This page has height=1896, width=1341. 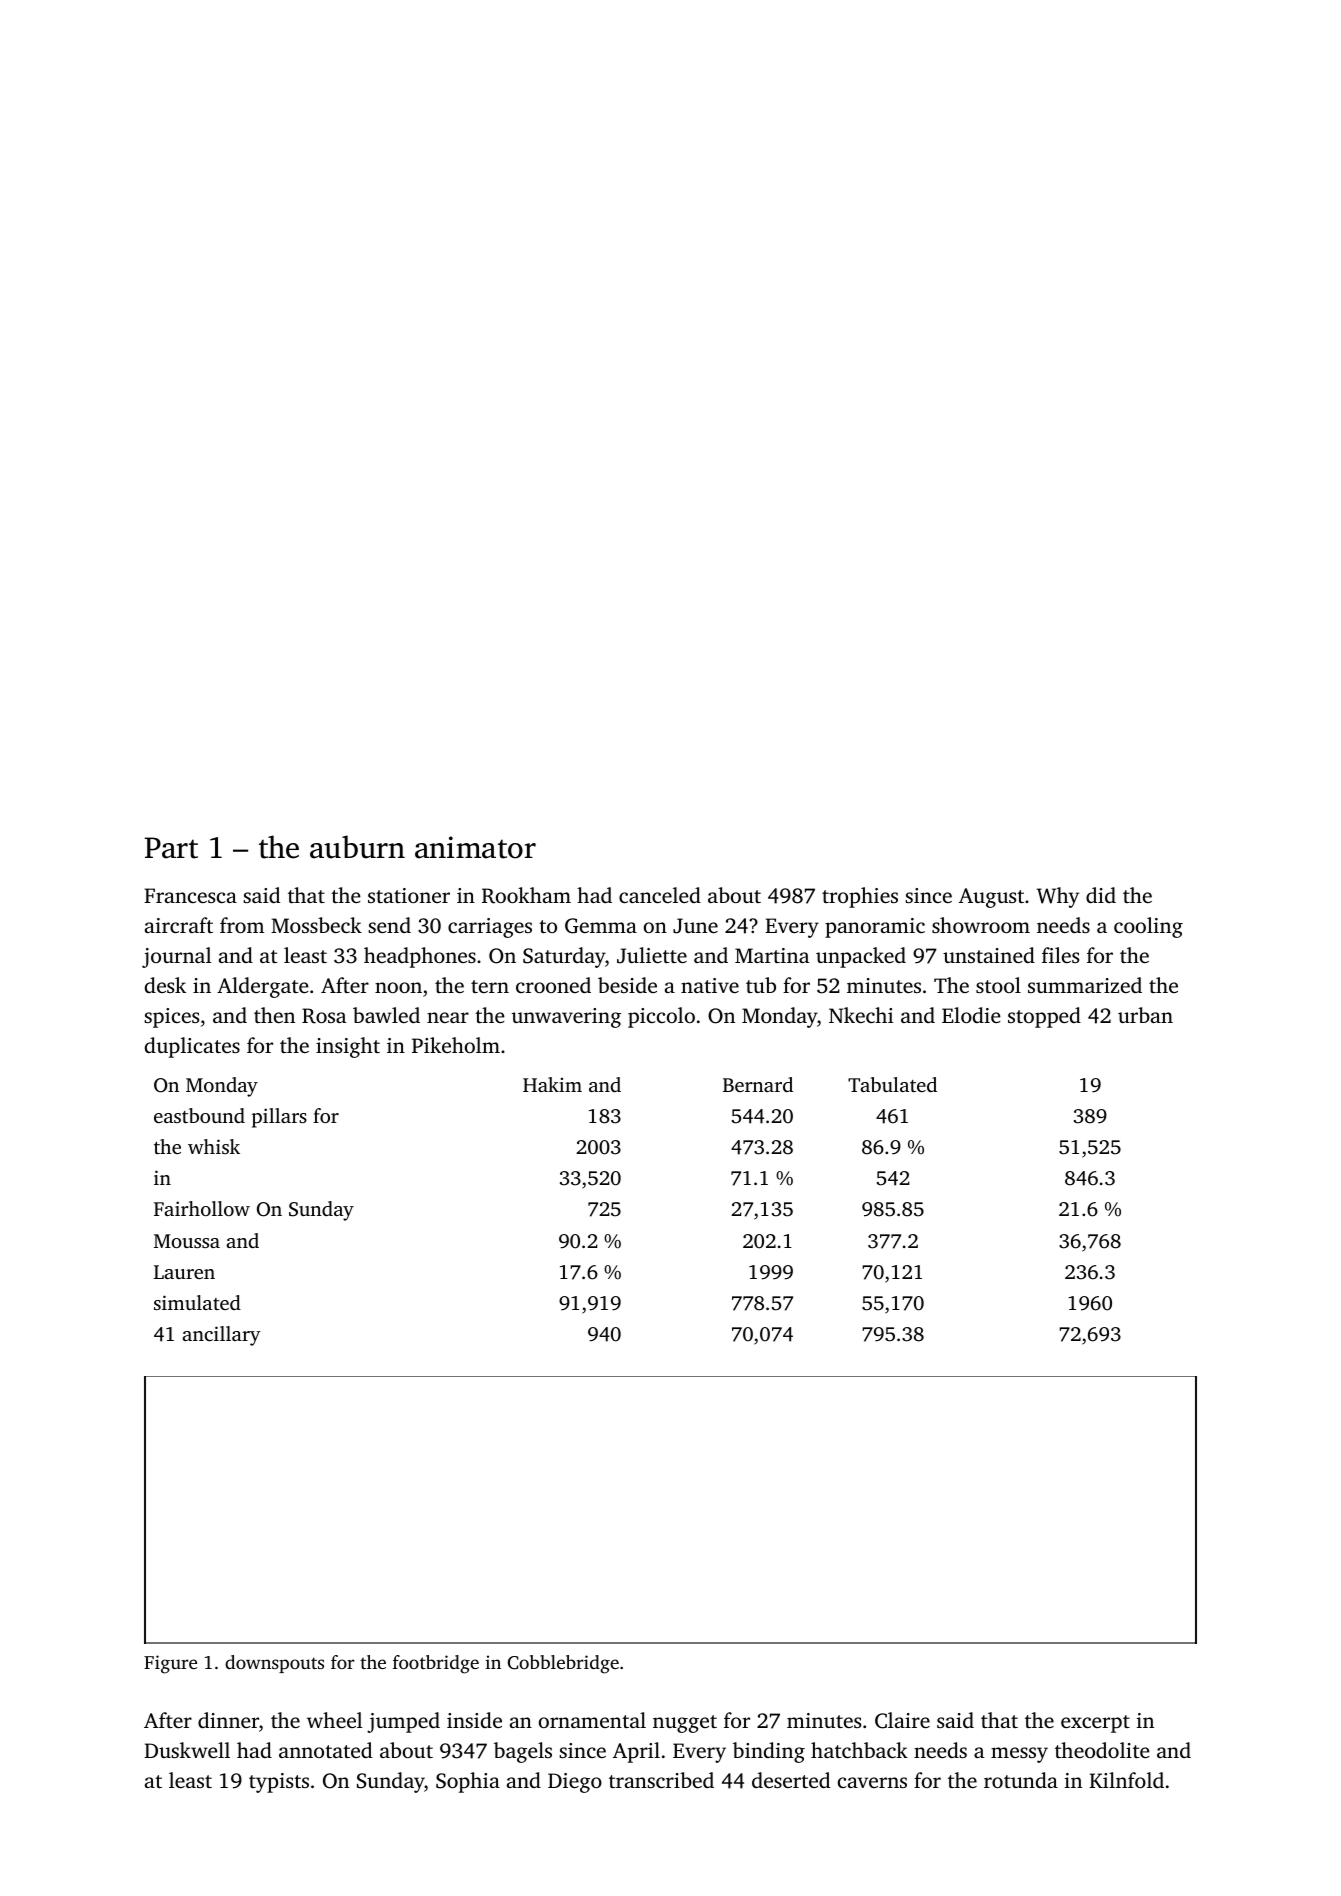 I want to click on Sophia, so click(x=468, y=1782).
